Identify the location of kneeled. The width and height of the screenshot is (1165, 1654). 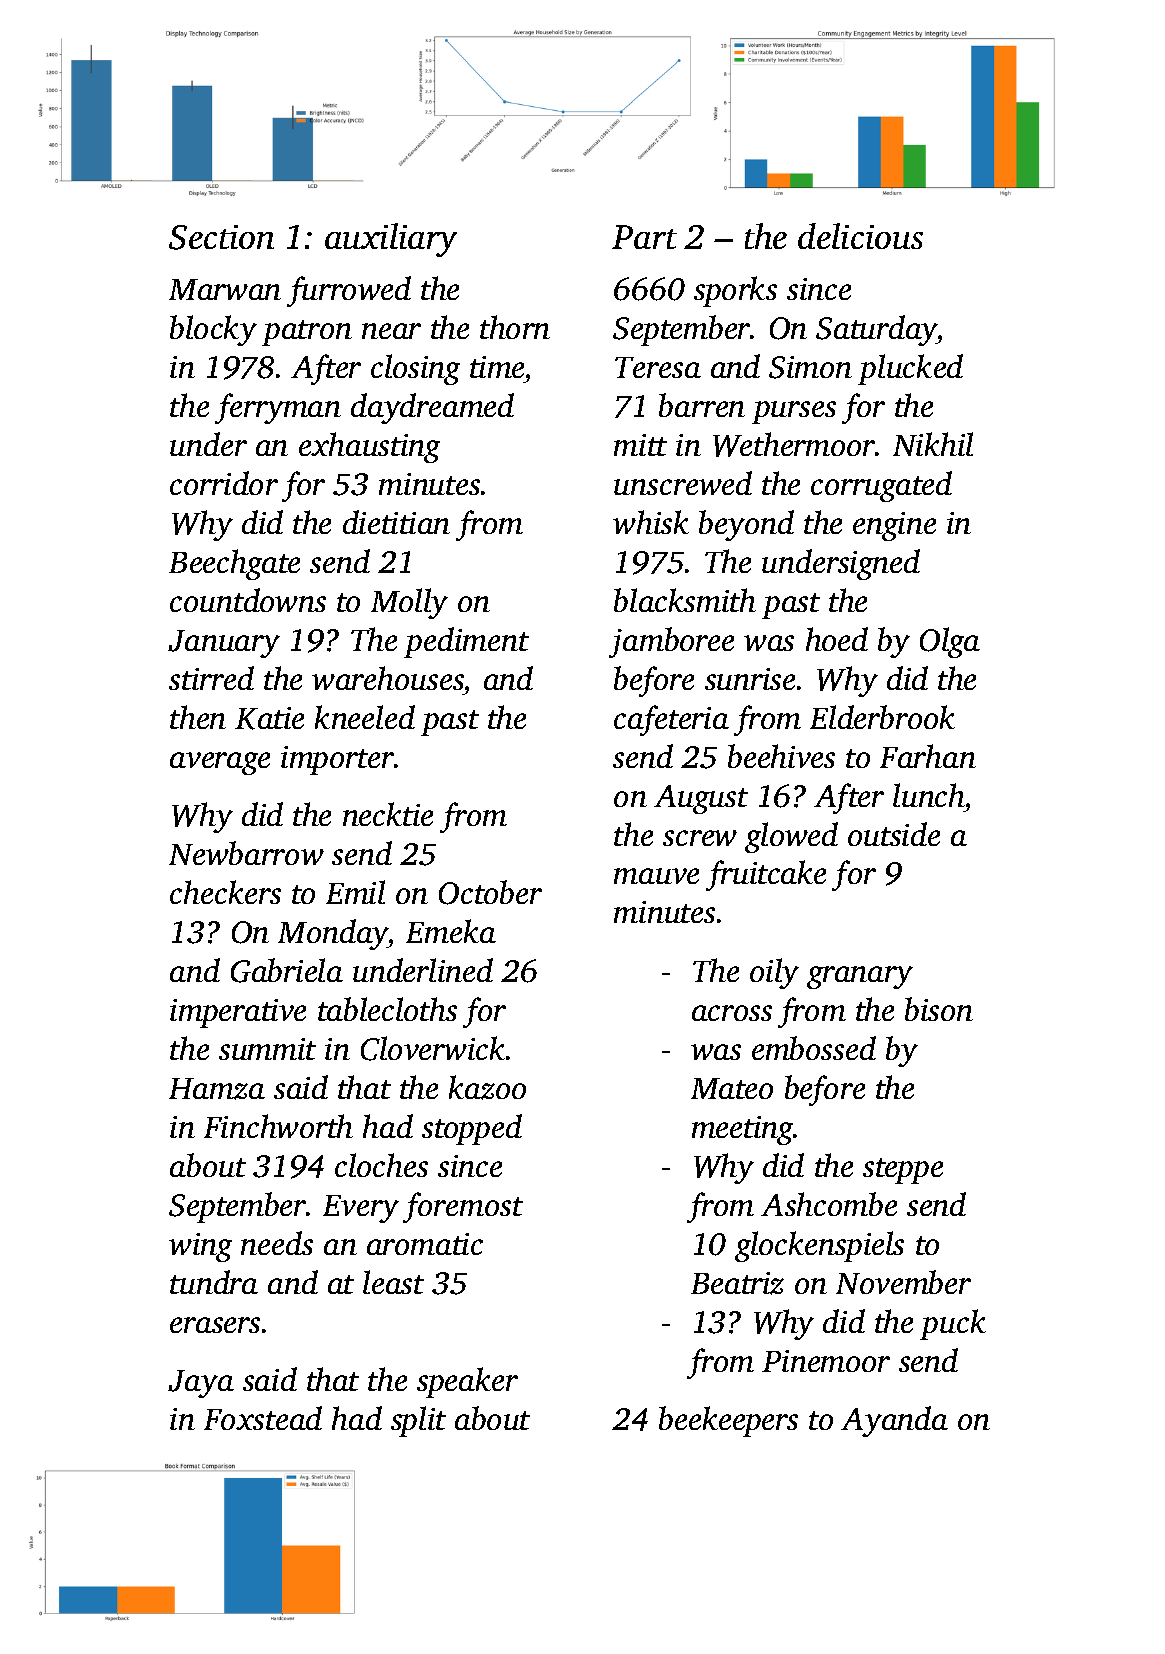
(365, 717).
